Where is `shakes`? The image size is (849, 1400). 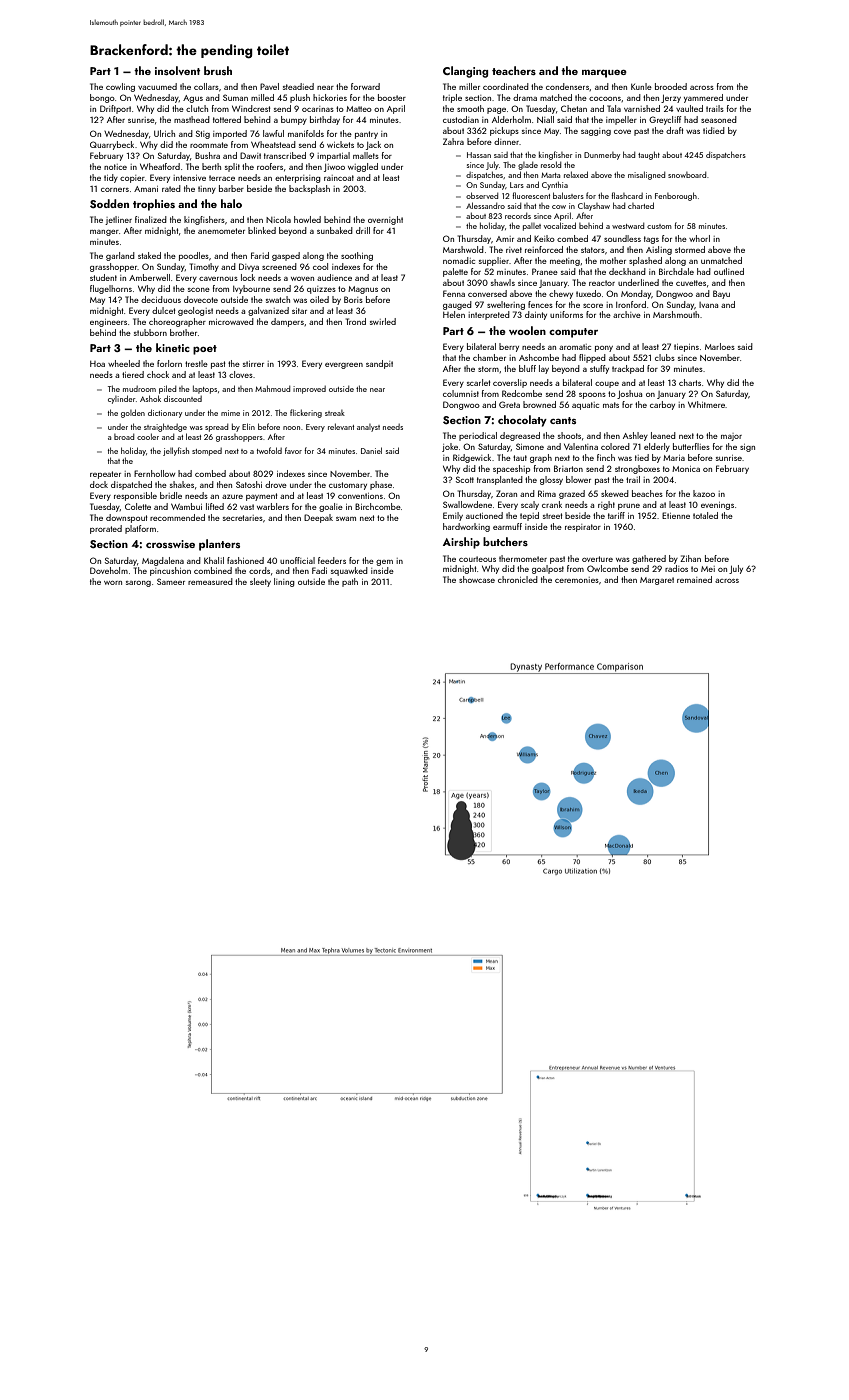
shakes is located at coordinates (182, 484).
